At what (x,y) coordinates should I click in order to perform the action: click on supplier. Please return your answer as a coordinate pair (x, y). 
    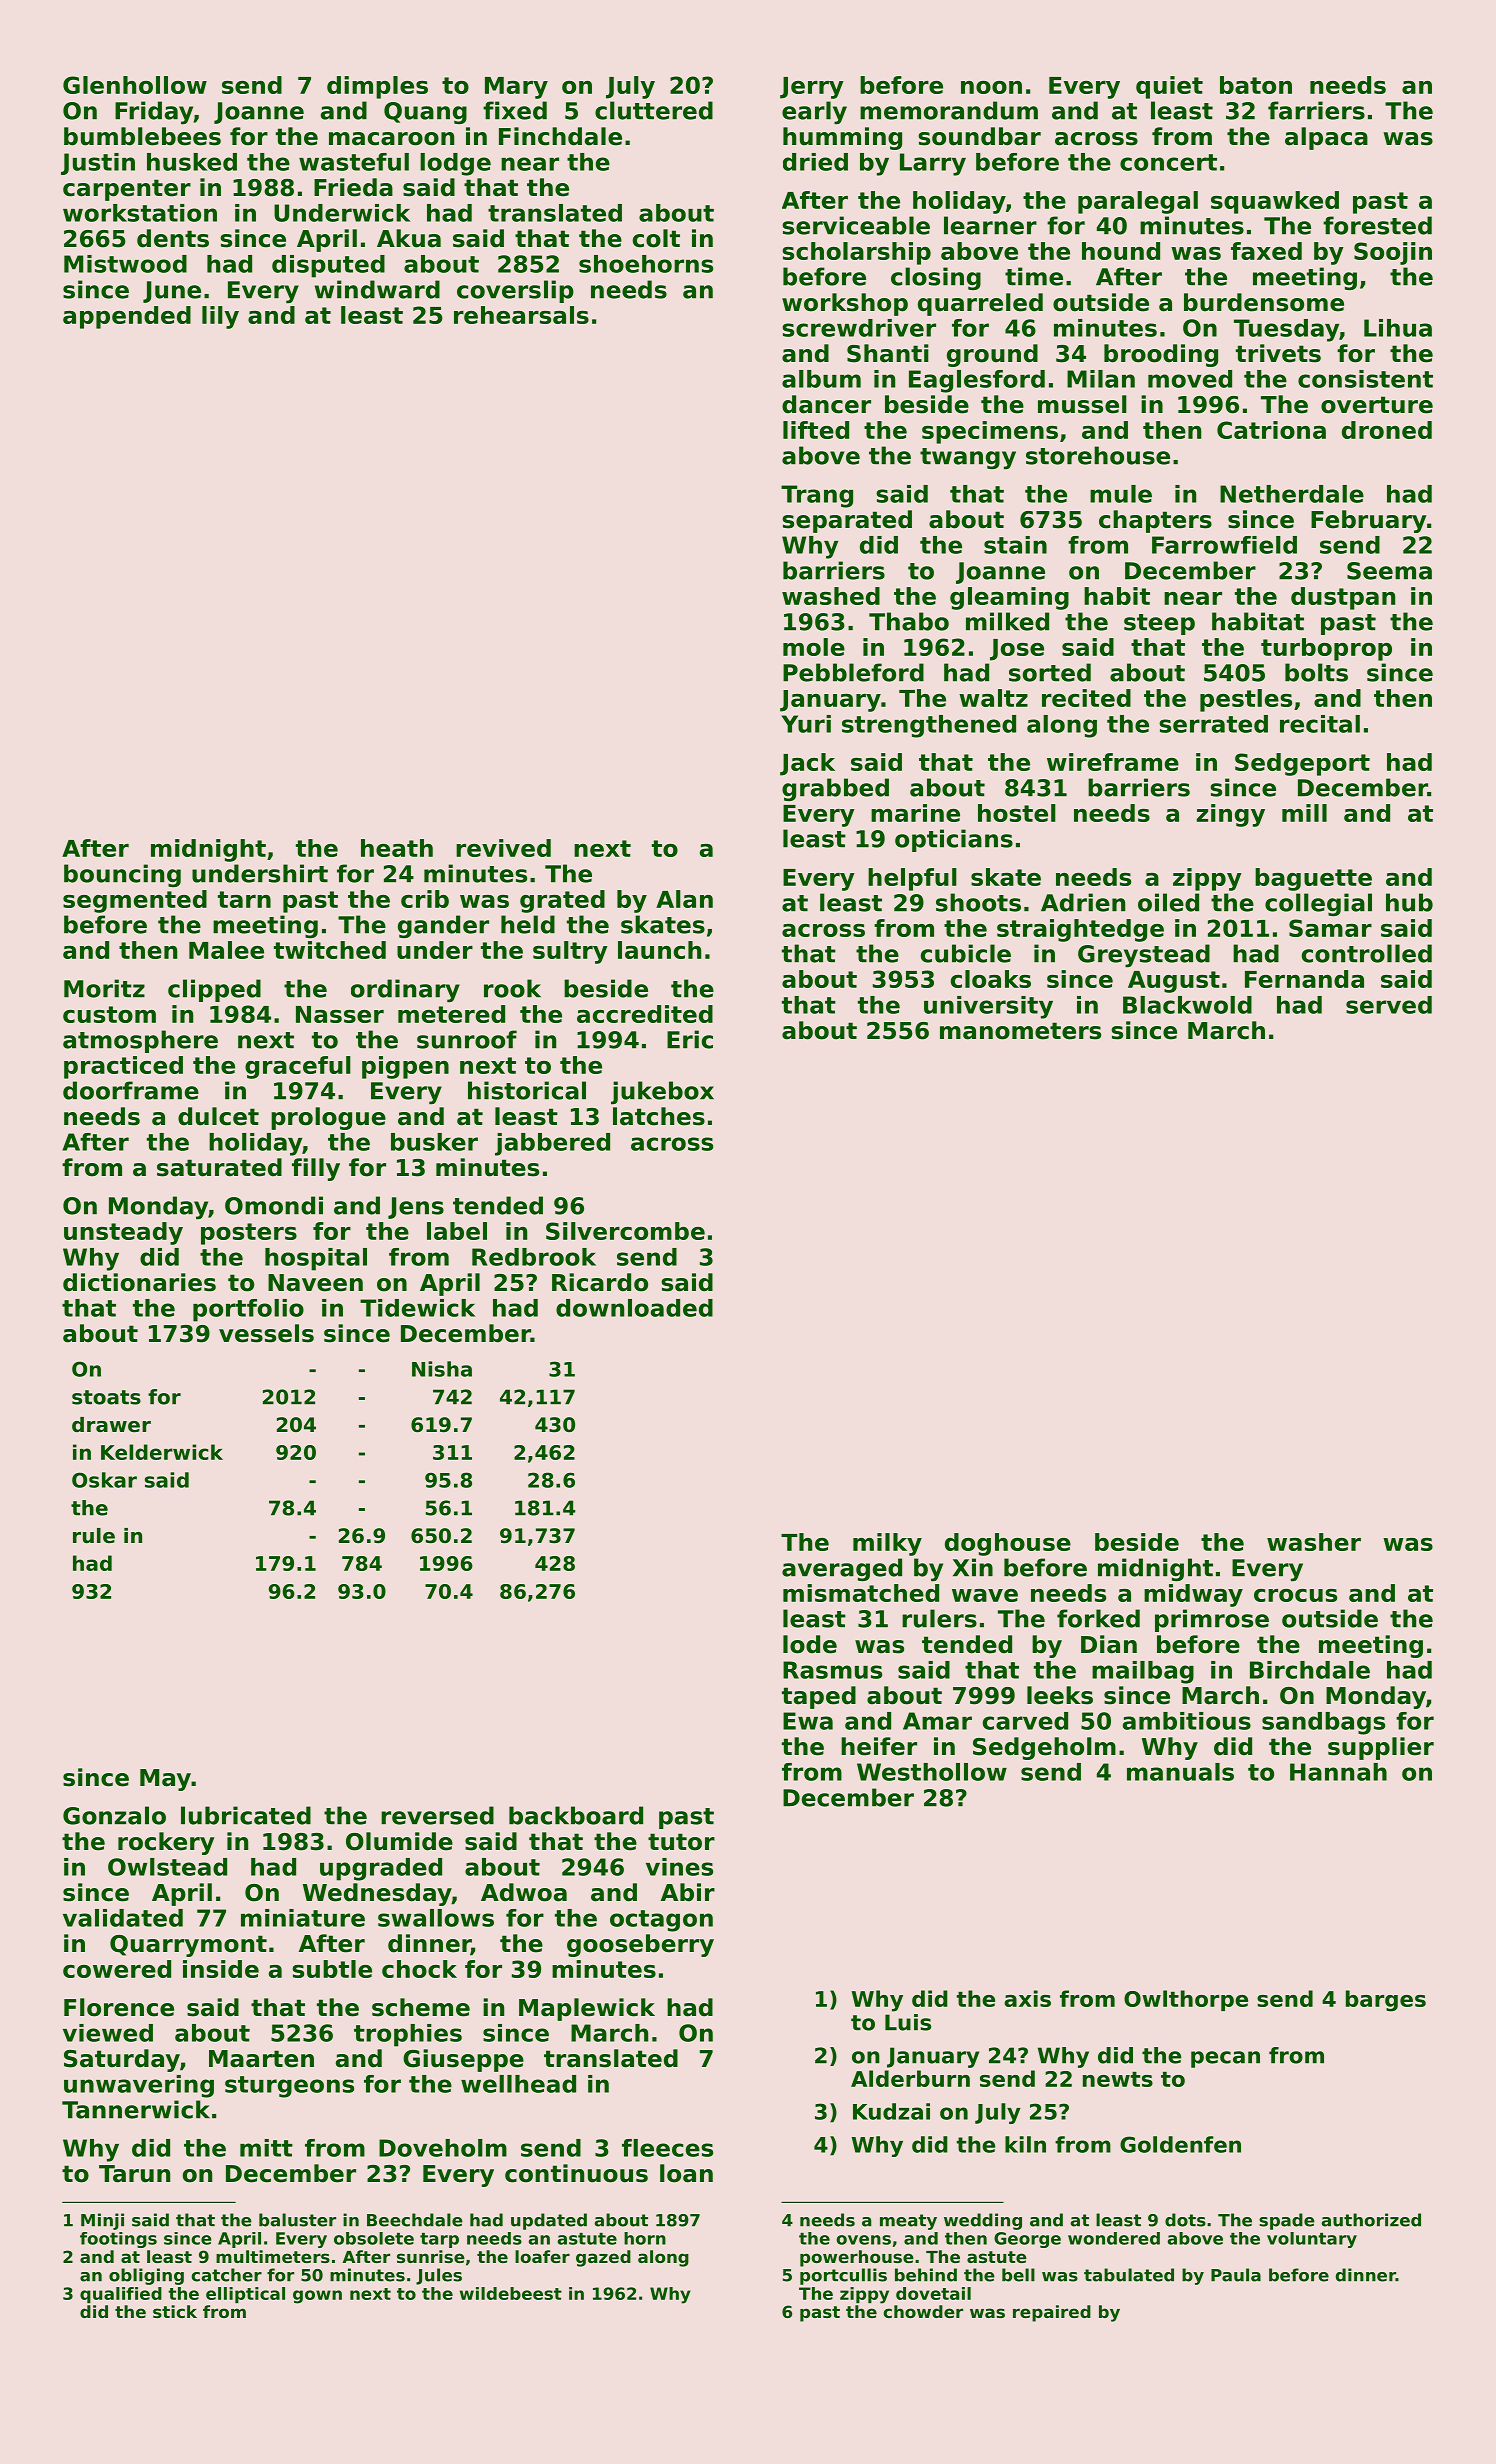
    Looking at the image, I should click on (1381, 1748).
